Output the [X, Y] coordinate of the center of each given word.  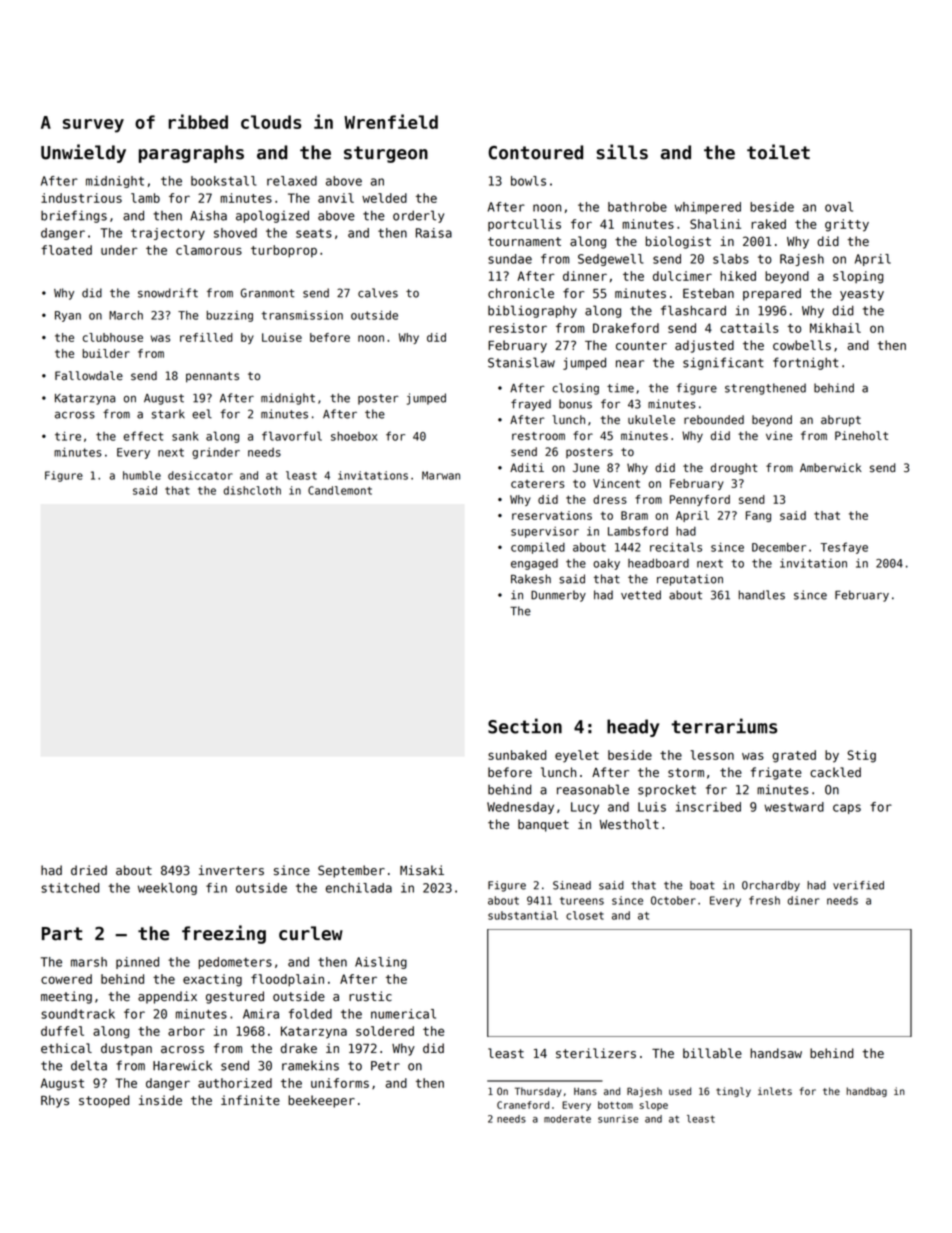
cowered [66, 979]
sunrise [618, 1119]
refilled [206, 337]
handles [762, 595]
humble [142, 475]
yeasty [862, 295]
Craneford [523, 1105]
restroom [538, 436]
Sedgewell [610, 260]
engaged [534, 564]
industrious [81, 198]
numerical [403, 1014]
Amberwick [831, 468]
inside [160, 1100]
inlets [775, 1091]
